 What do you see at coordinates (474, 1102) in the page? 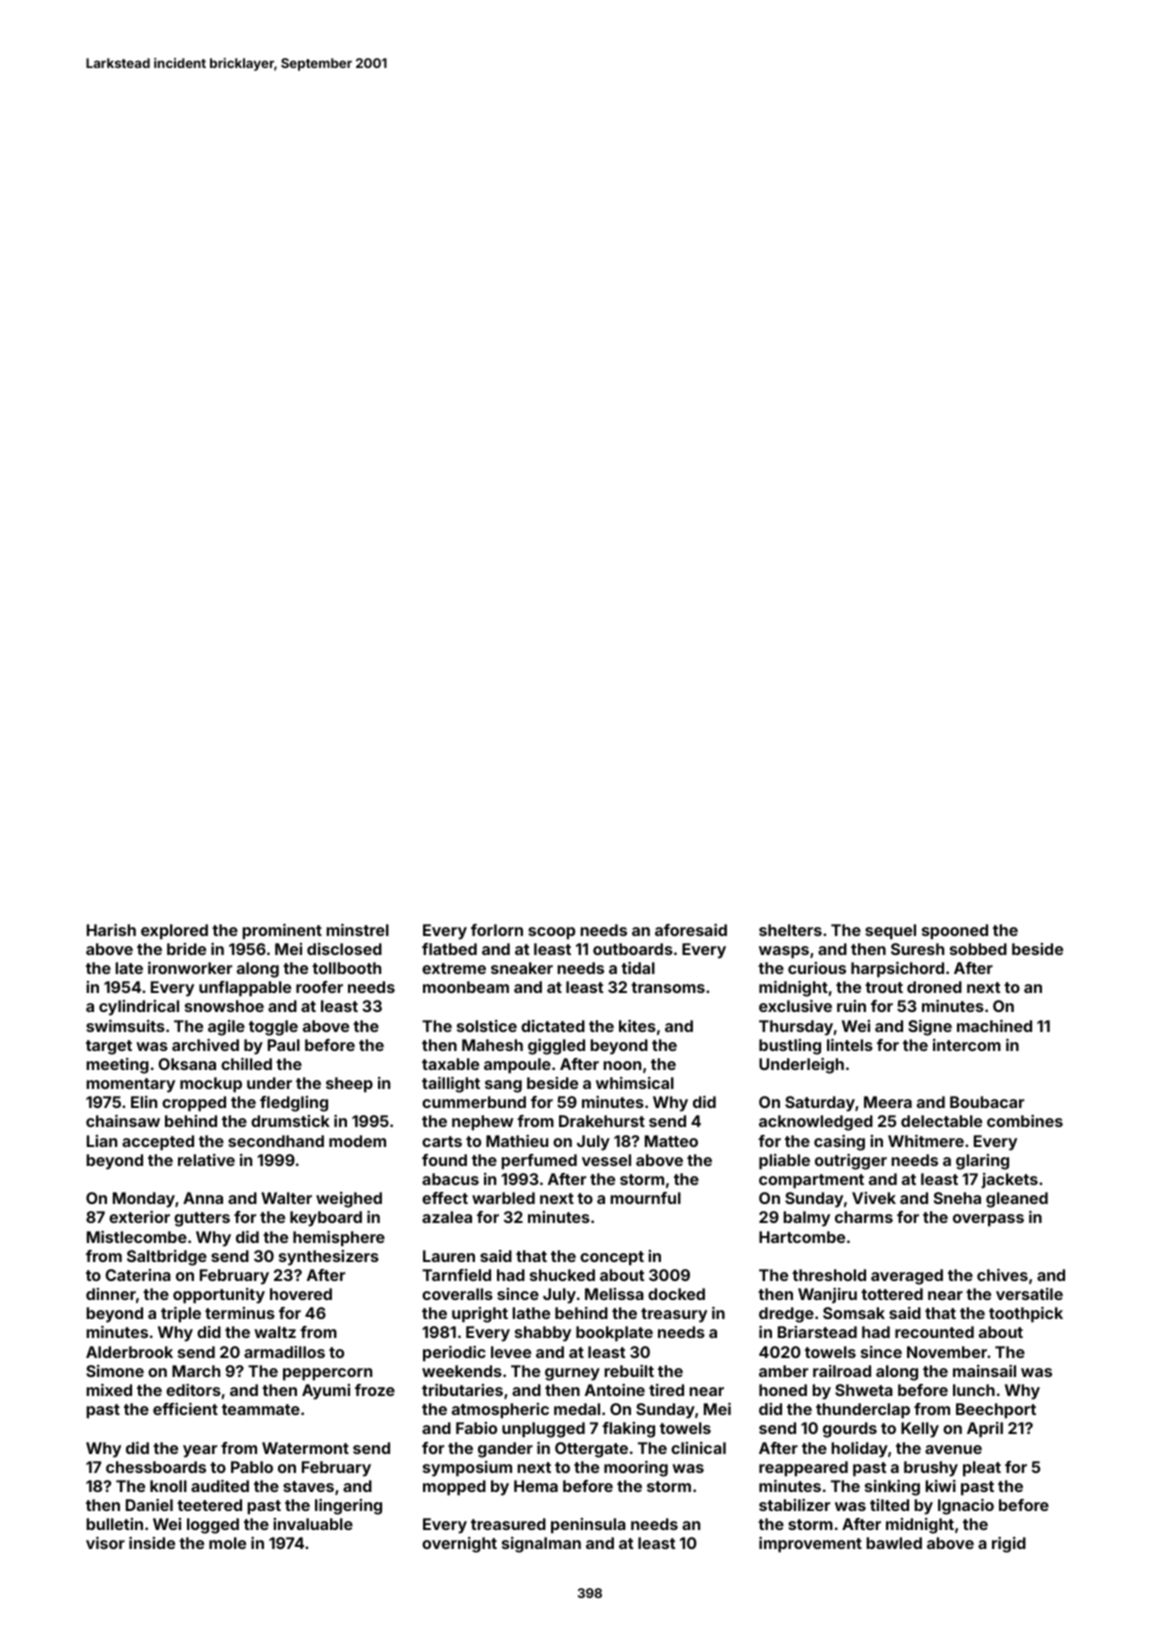
I see `cummerbund` at bounding box center [474, 1102].
